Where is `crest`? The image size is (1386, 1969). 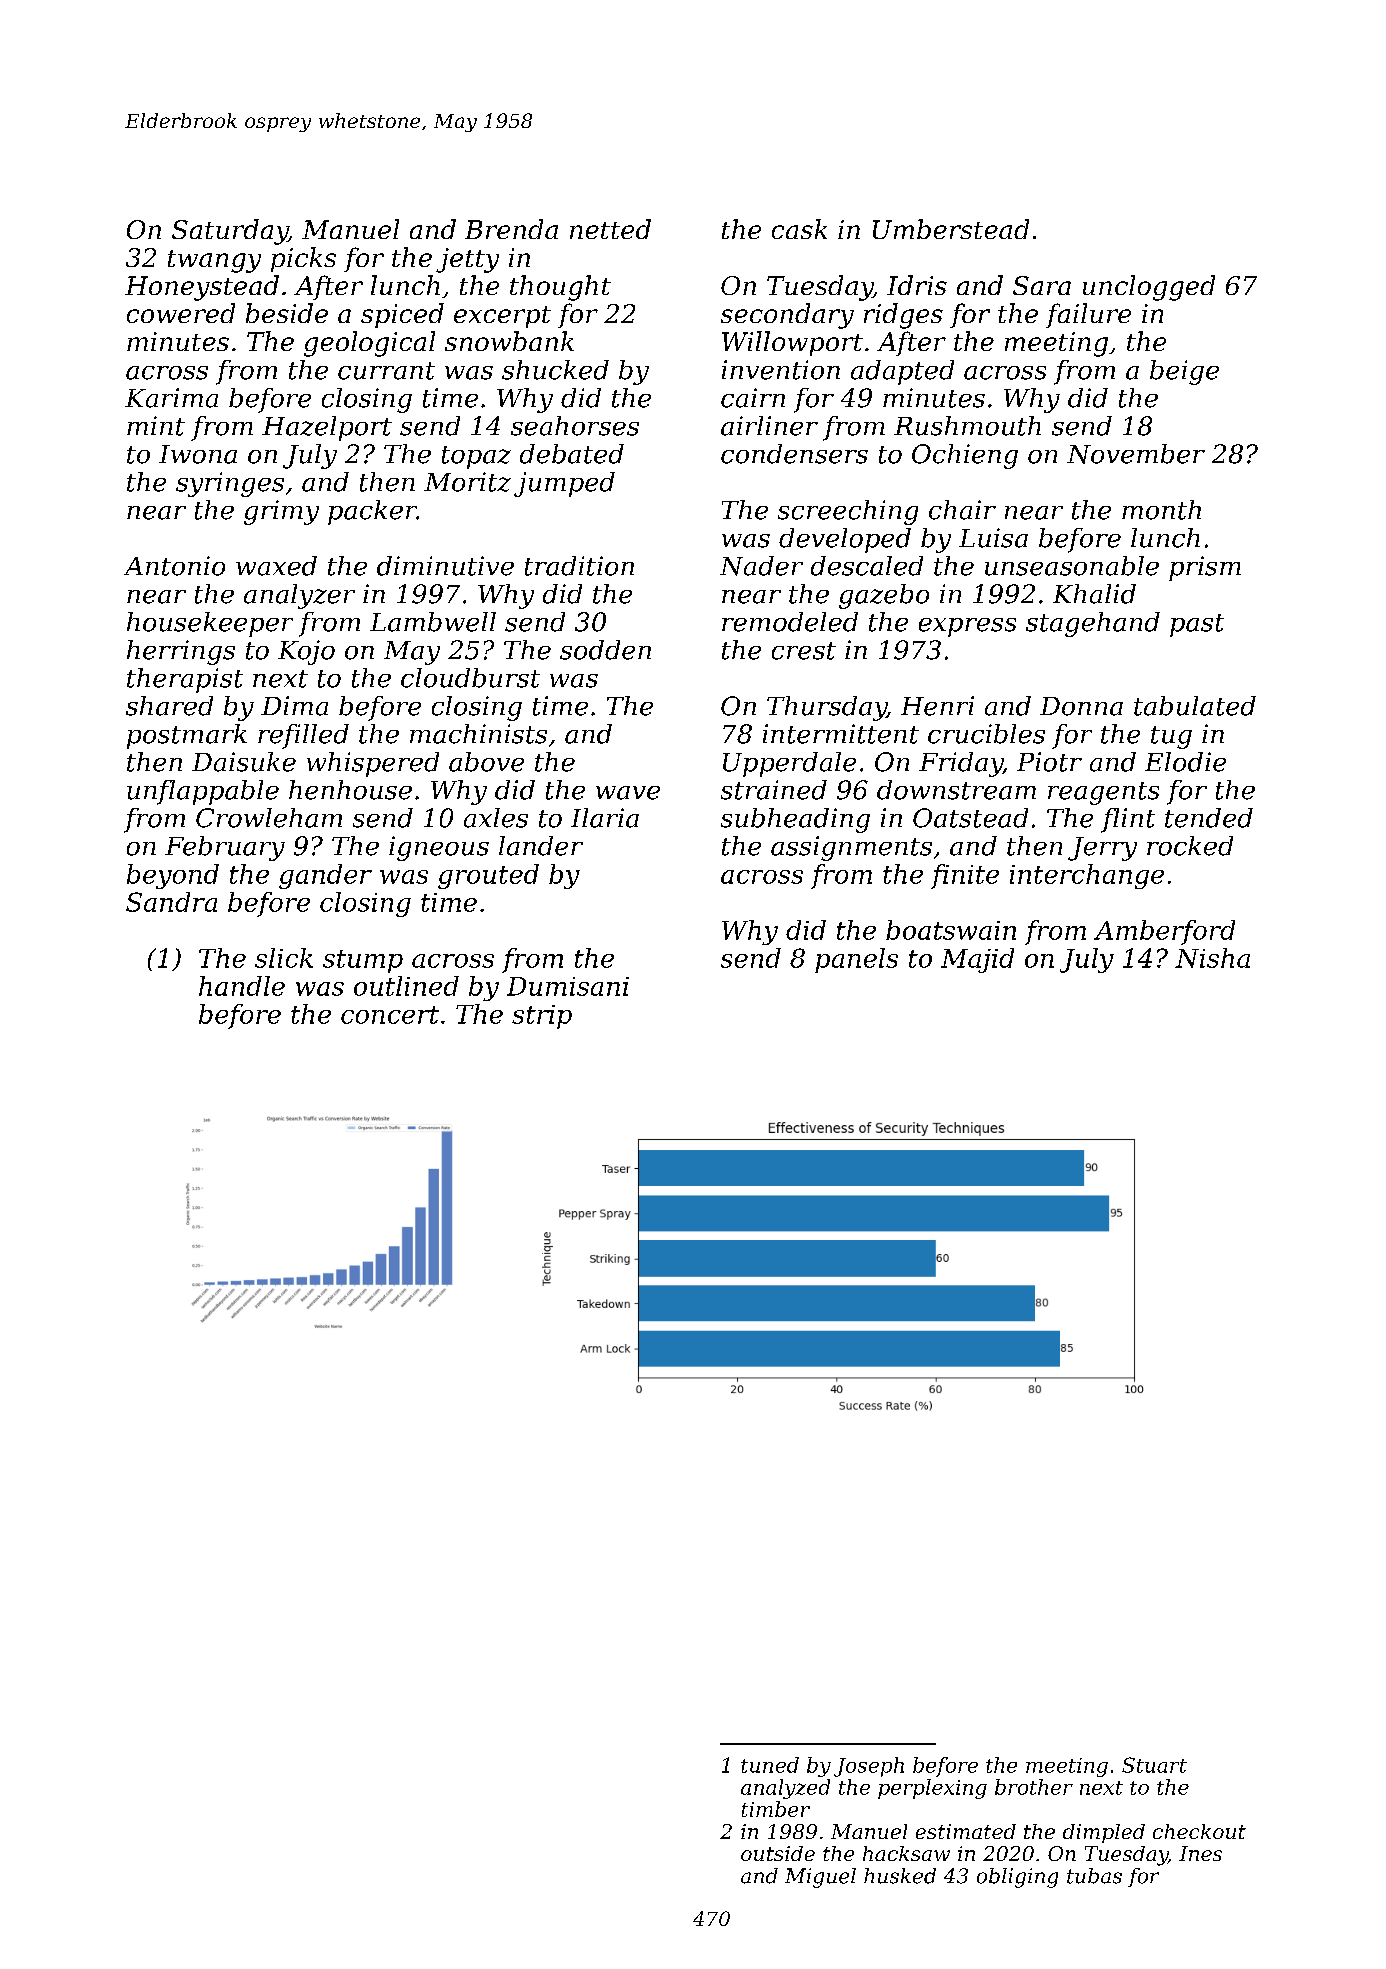 crest is located at coordinates (804, 651).
